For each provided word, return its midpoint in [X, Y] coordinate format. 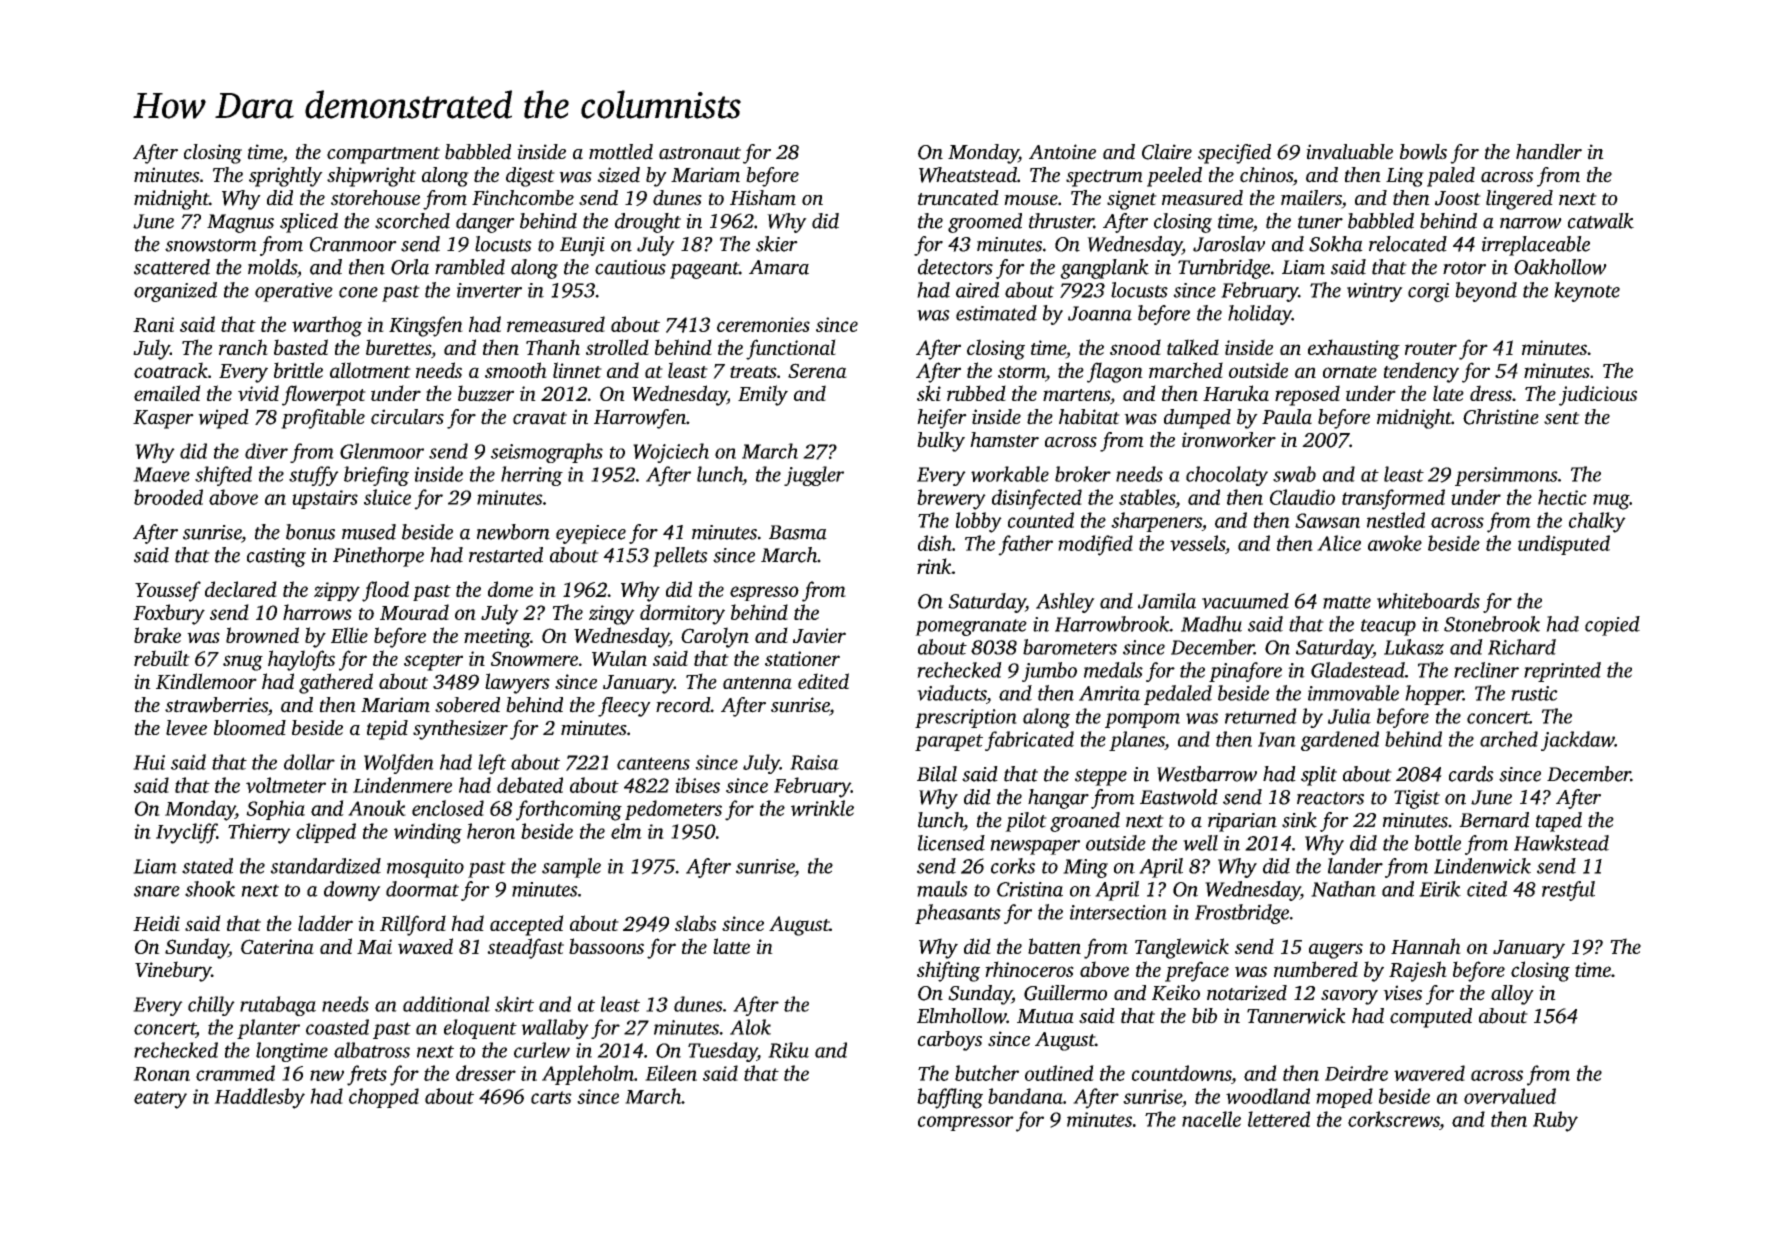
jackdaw [1578, 741]
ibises [697, 785]
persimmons [1506, 476]
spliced [309, 223]
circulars [407, 417]
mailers [1311, 199]
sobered [467, 705]
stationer [802, 658]
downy [352, 891]
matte [1347, 602]
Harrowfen [640, 419]
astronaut [700, 153]
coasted [337, 1027]
